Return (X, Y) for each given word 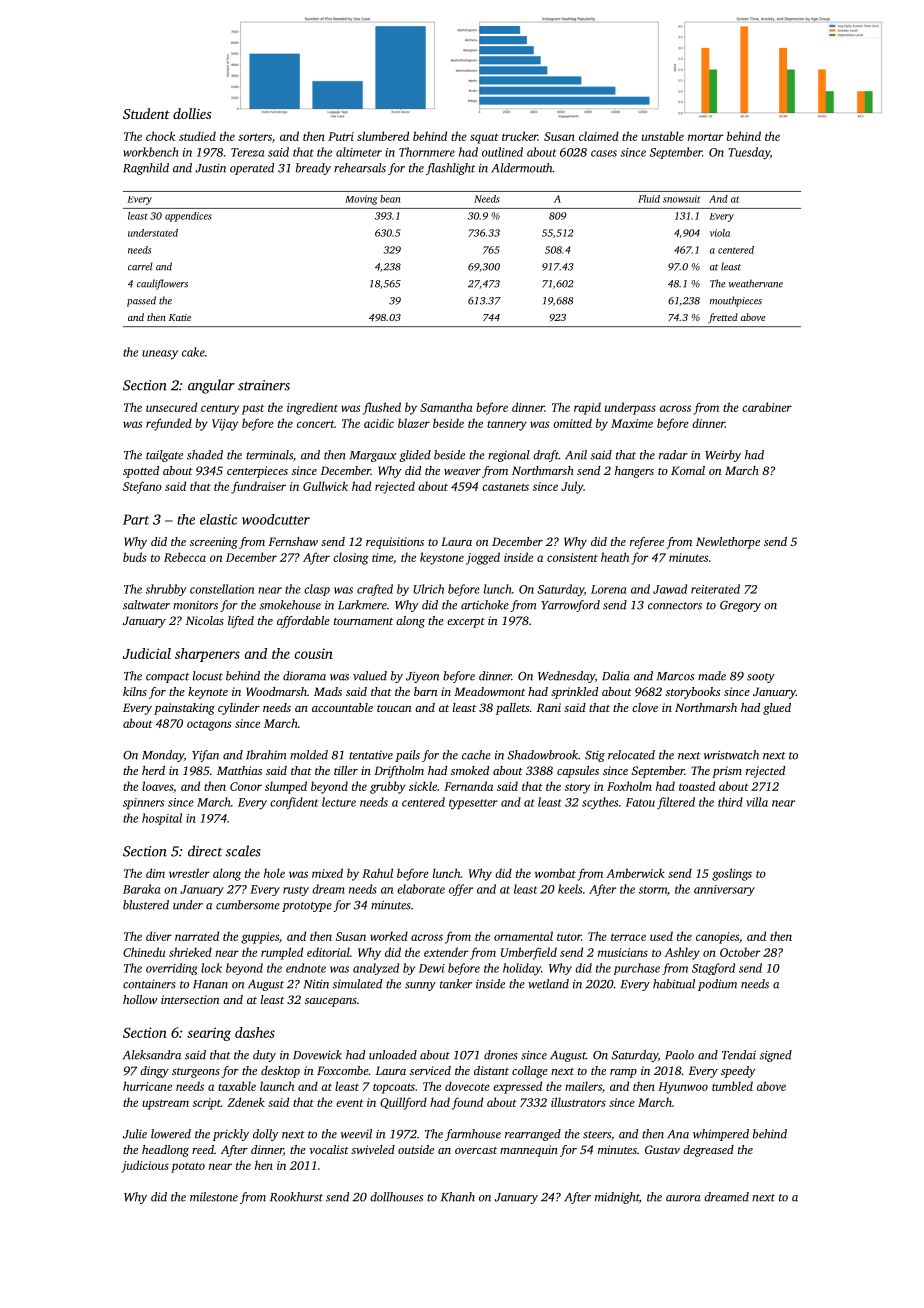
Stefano (142, 487)
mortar (705, 137)
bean (390, 199)
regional (509, 456)
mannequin (529, 1151)
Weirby (723, 456)
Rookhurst (296, 1197)
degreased (708, 1151)
